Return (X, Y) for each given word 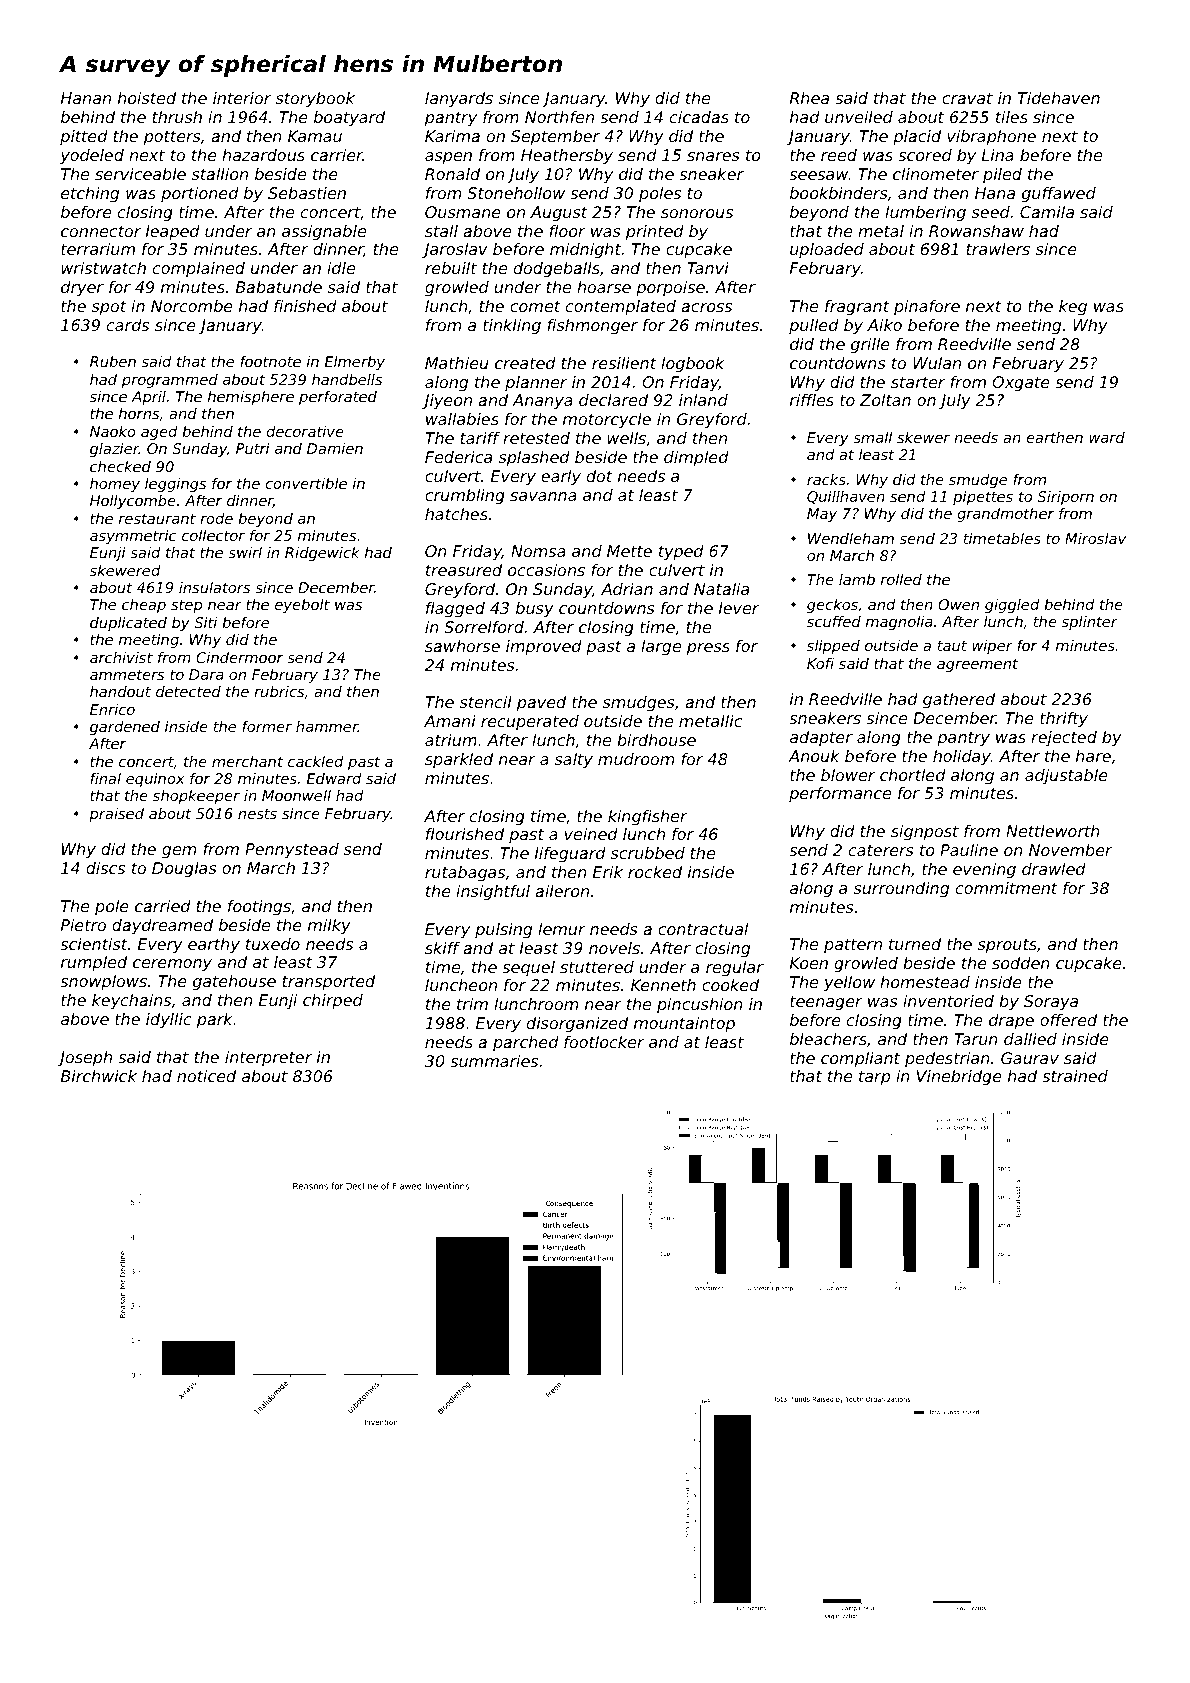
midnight (585, 251)
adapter (821, 739)
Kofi (820, 663)
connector (101, 231)
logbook (692, 365)
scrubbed (648, 853)
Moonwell (296, 795)
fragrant (857, 308)
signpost (925, 833)
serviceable (140, 174)
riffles (812, 400)
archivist (121, 657)
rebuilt (451, 268)
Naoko (113, 431)
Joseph (85, 1059)
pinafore (927, 308)
